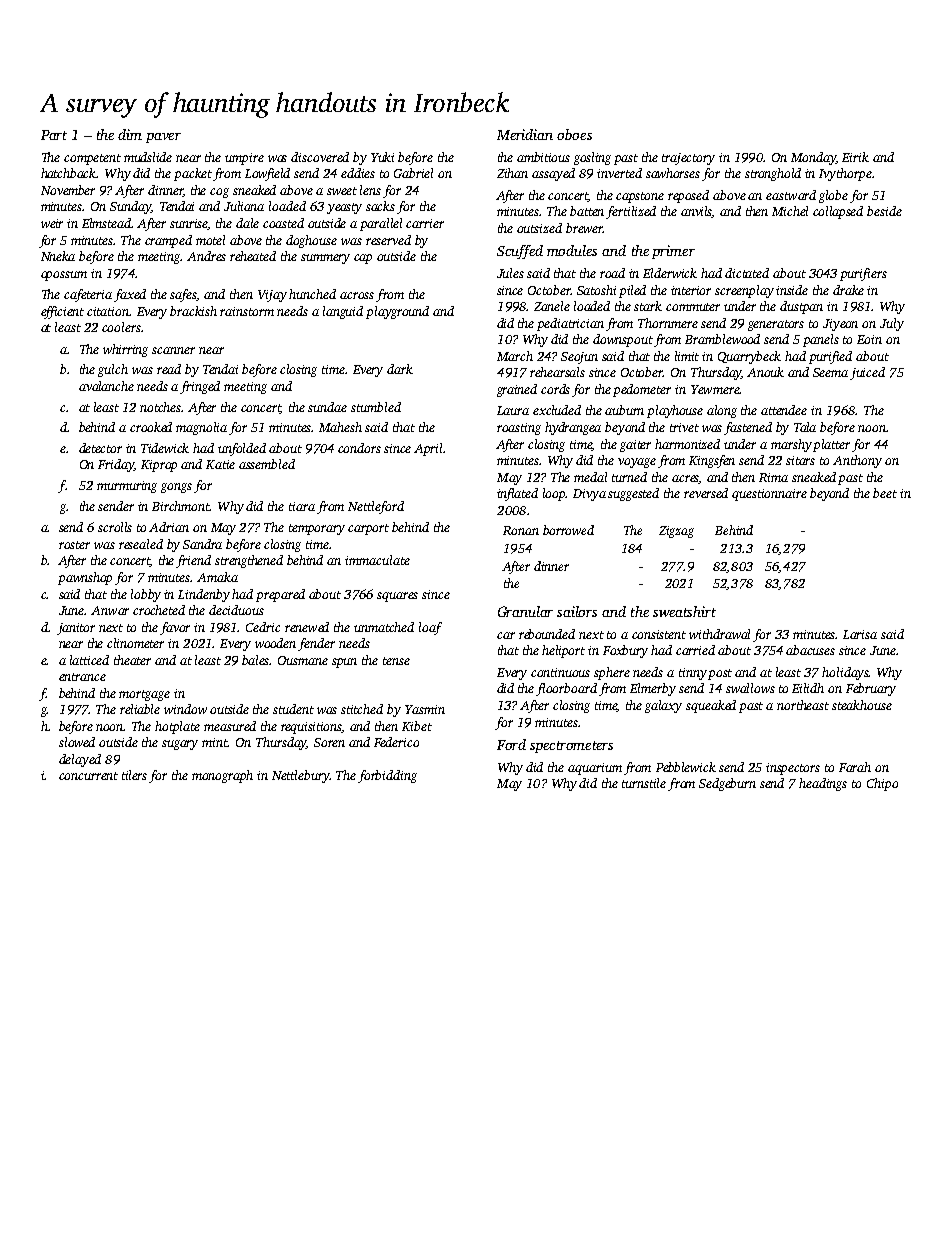  What do you see at coordinates (85, 578) in the screenshot?
I see `pawnshop` at bounding box center [85, 578].
